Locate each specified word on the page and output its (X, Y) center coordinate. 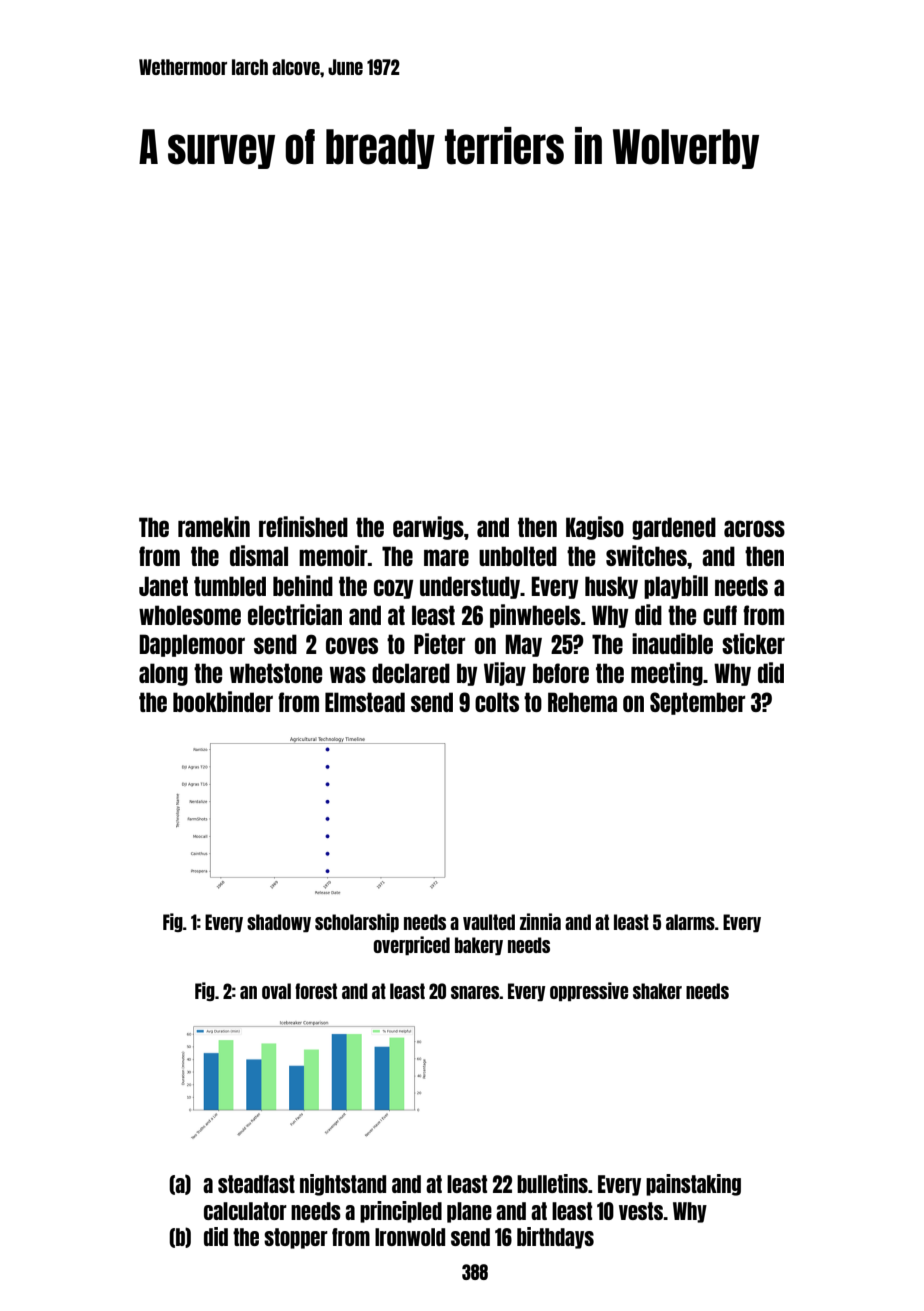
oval (276, 991)
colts (497, 702)
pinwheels (535, 616)
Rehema (582, 702)
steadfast (256, 1184)
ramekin (214, 526)
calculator (245, 1211)
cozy (393, 589)
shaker (657, 991)
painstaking (693, 1185)
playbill (676, 587)
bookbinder (223, 701)
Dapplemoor (192, 645)
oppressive (589, 991)
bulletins (552, 1183)
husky (611, 587)
